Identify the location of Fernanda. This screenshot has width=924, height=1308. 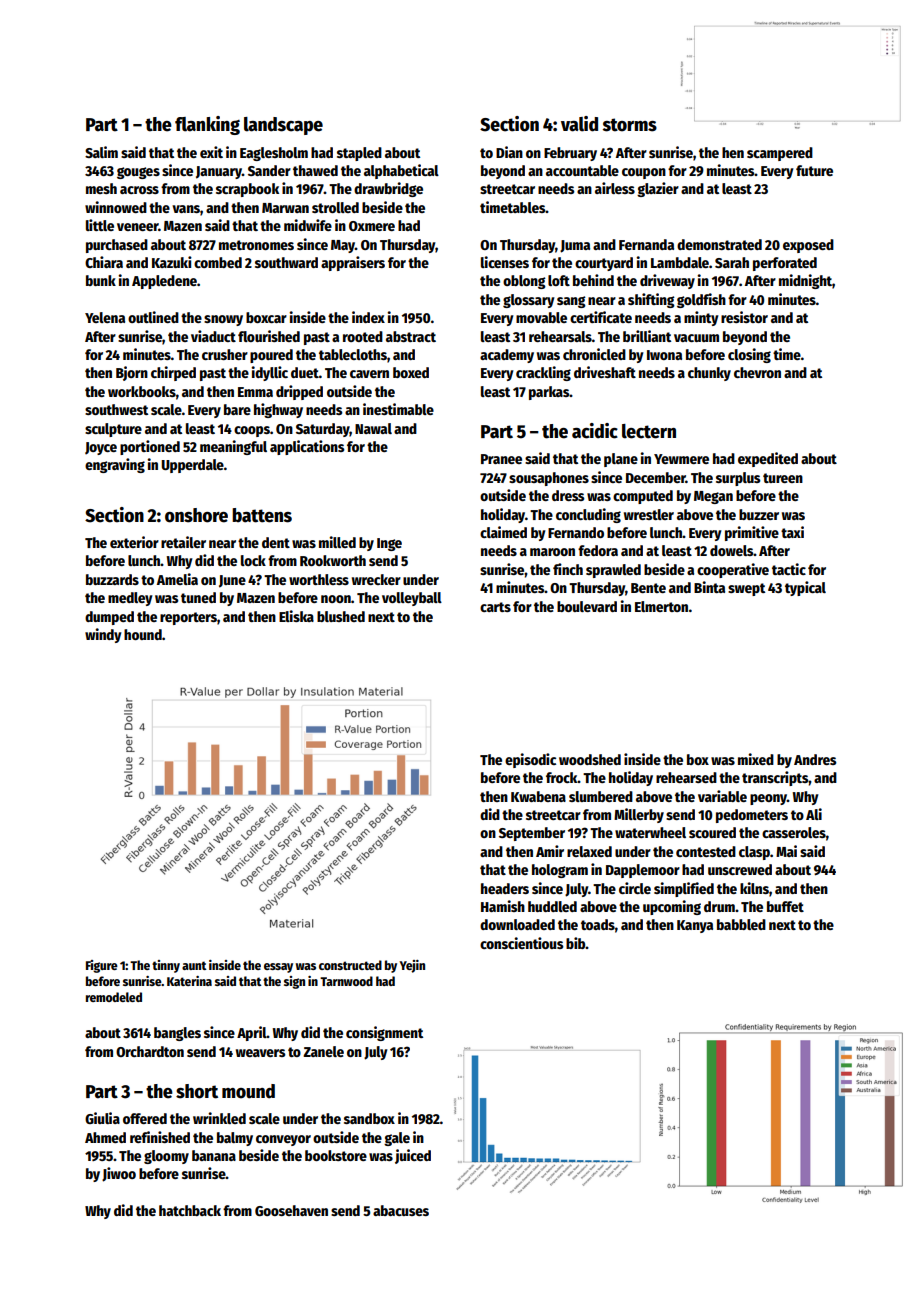
(646, 244).
